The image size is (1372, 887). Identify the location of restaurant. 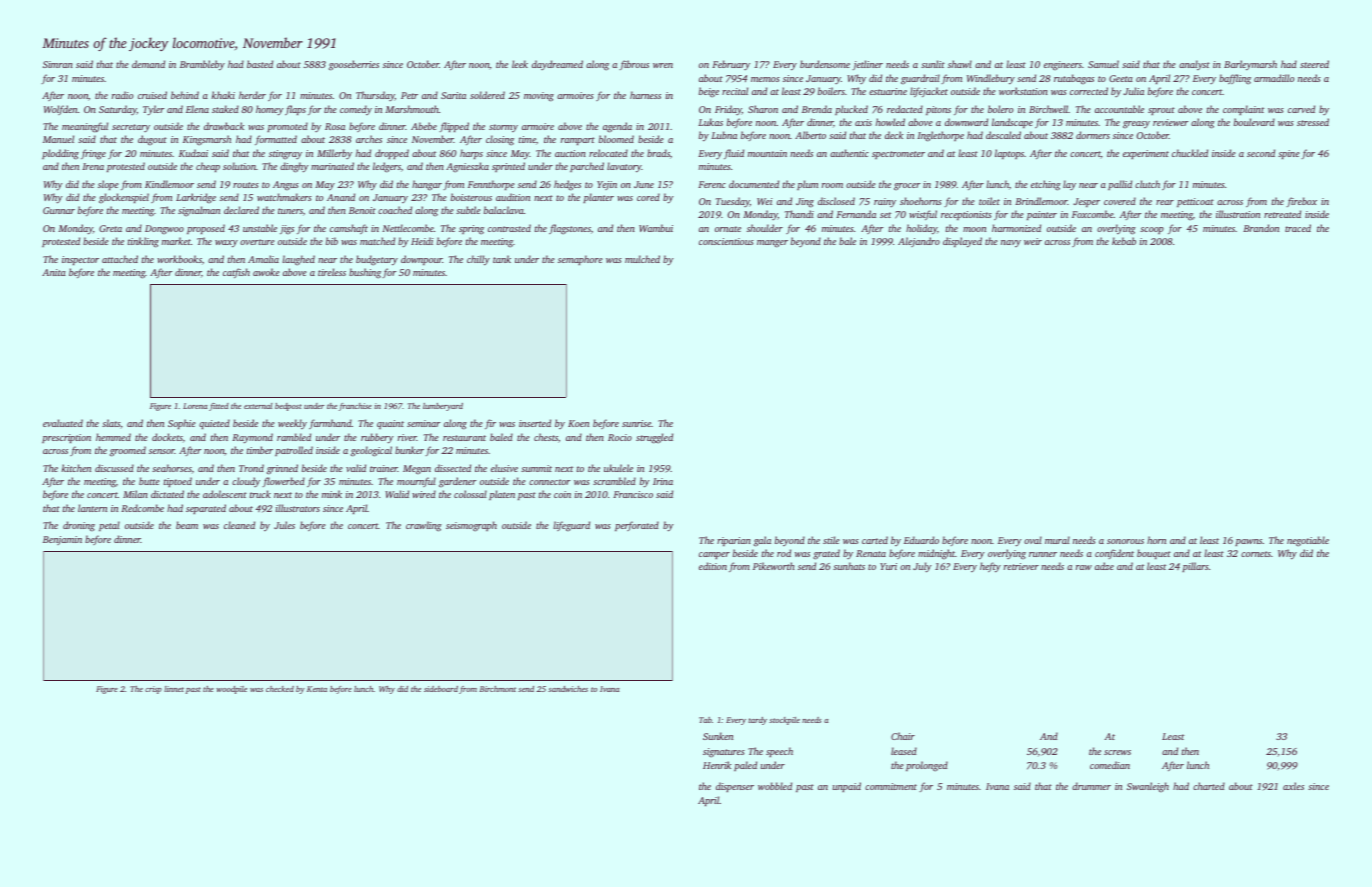
(464, 438).
